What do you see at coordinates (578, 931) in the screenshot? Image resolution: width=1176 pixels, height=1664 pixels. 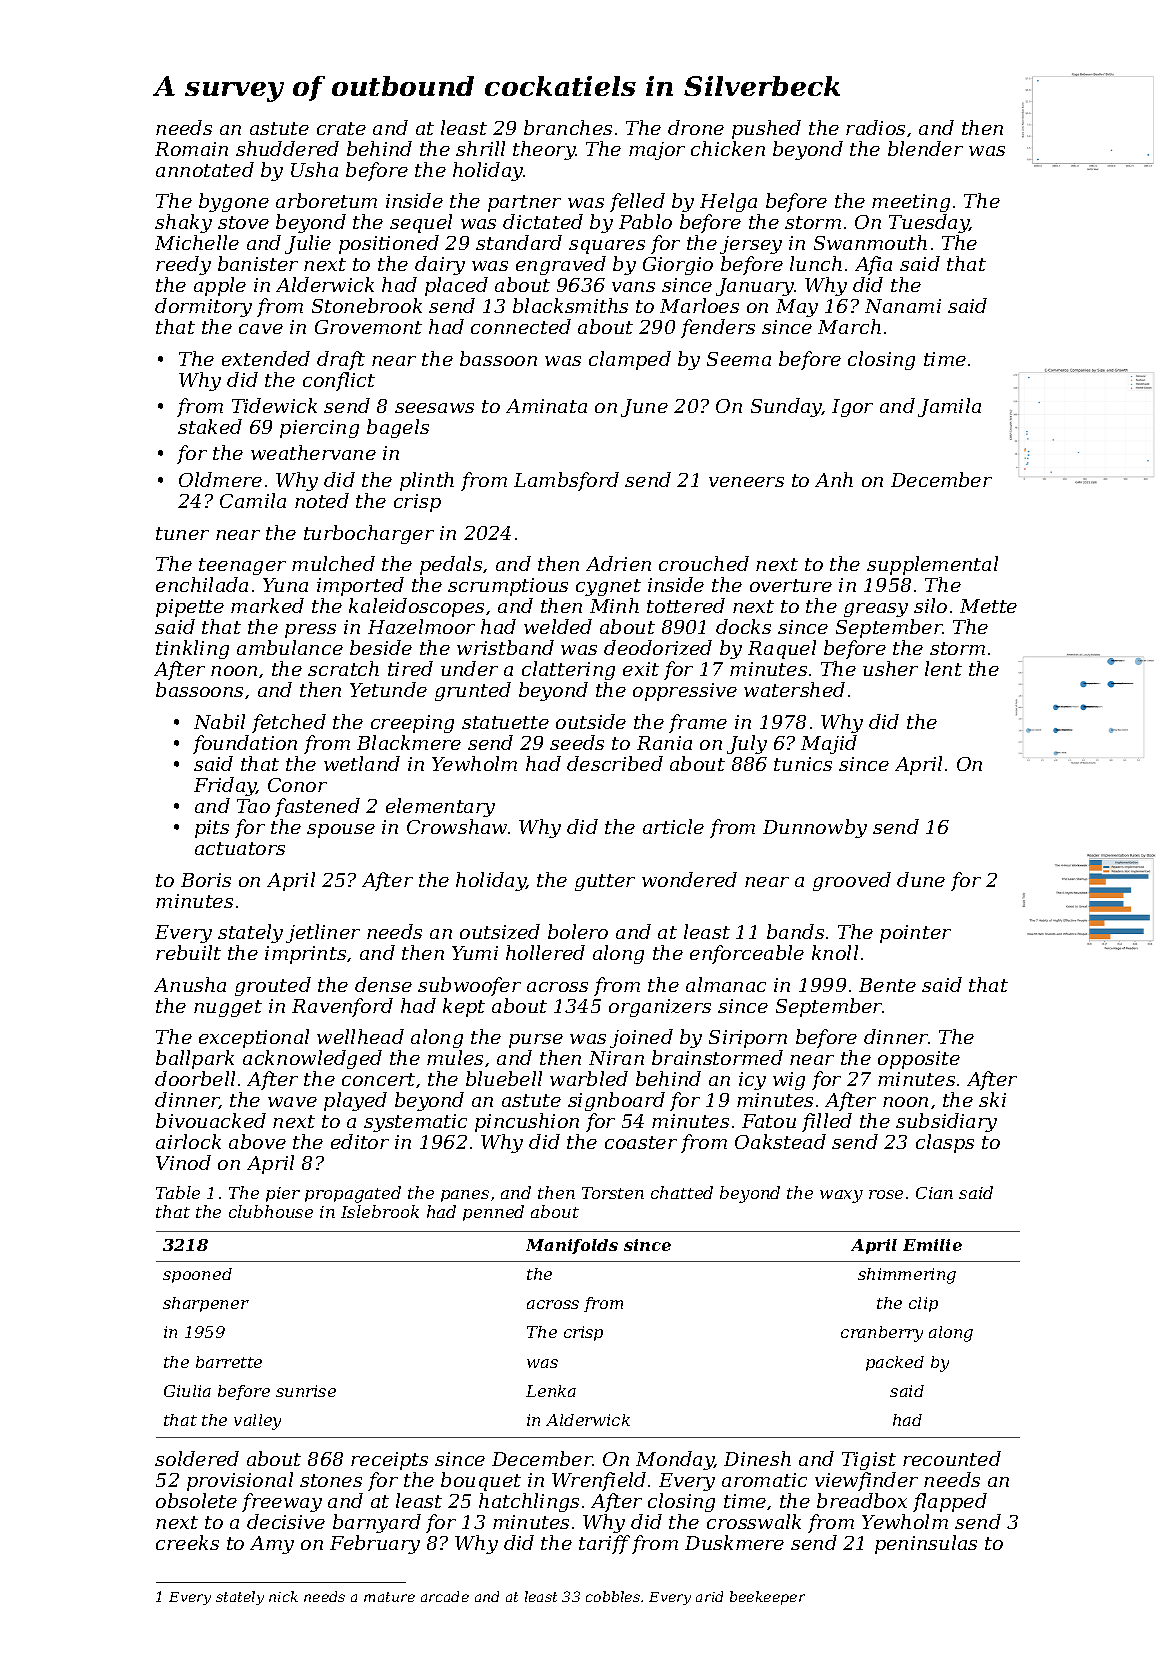 I see `bolero` at bounding box center [578, 931].
